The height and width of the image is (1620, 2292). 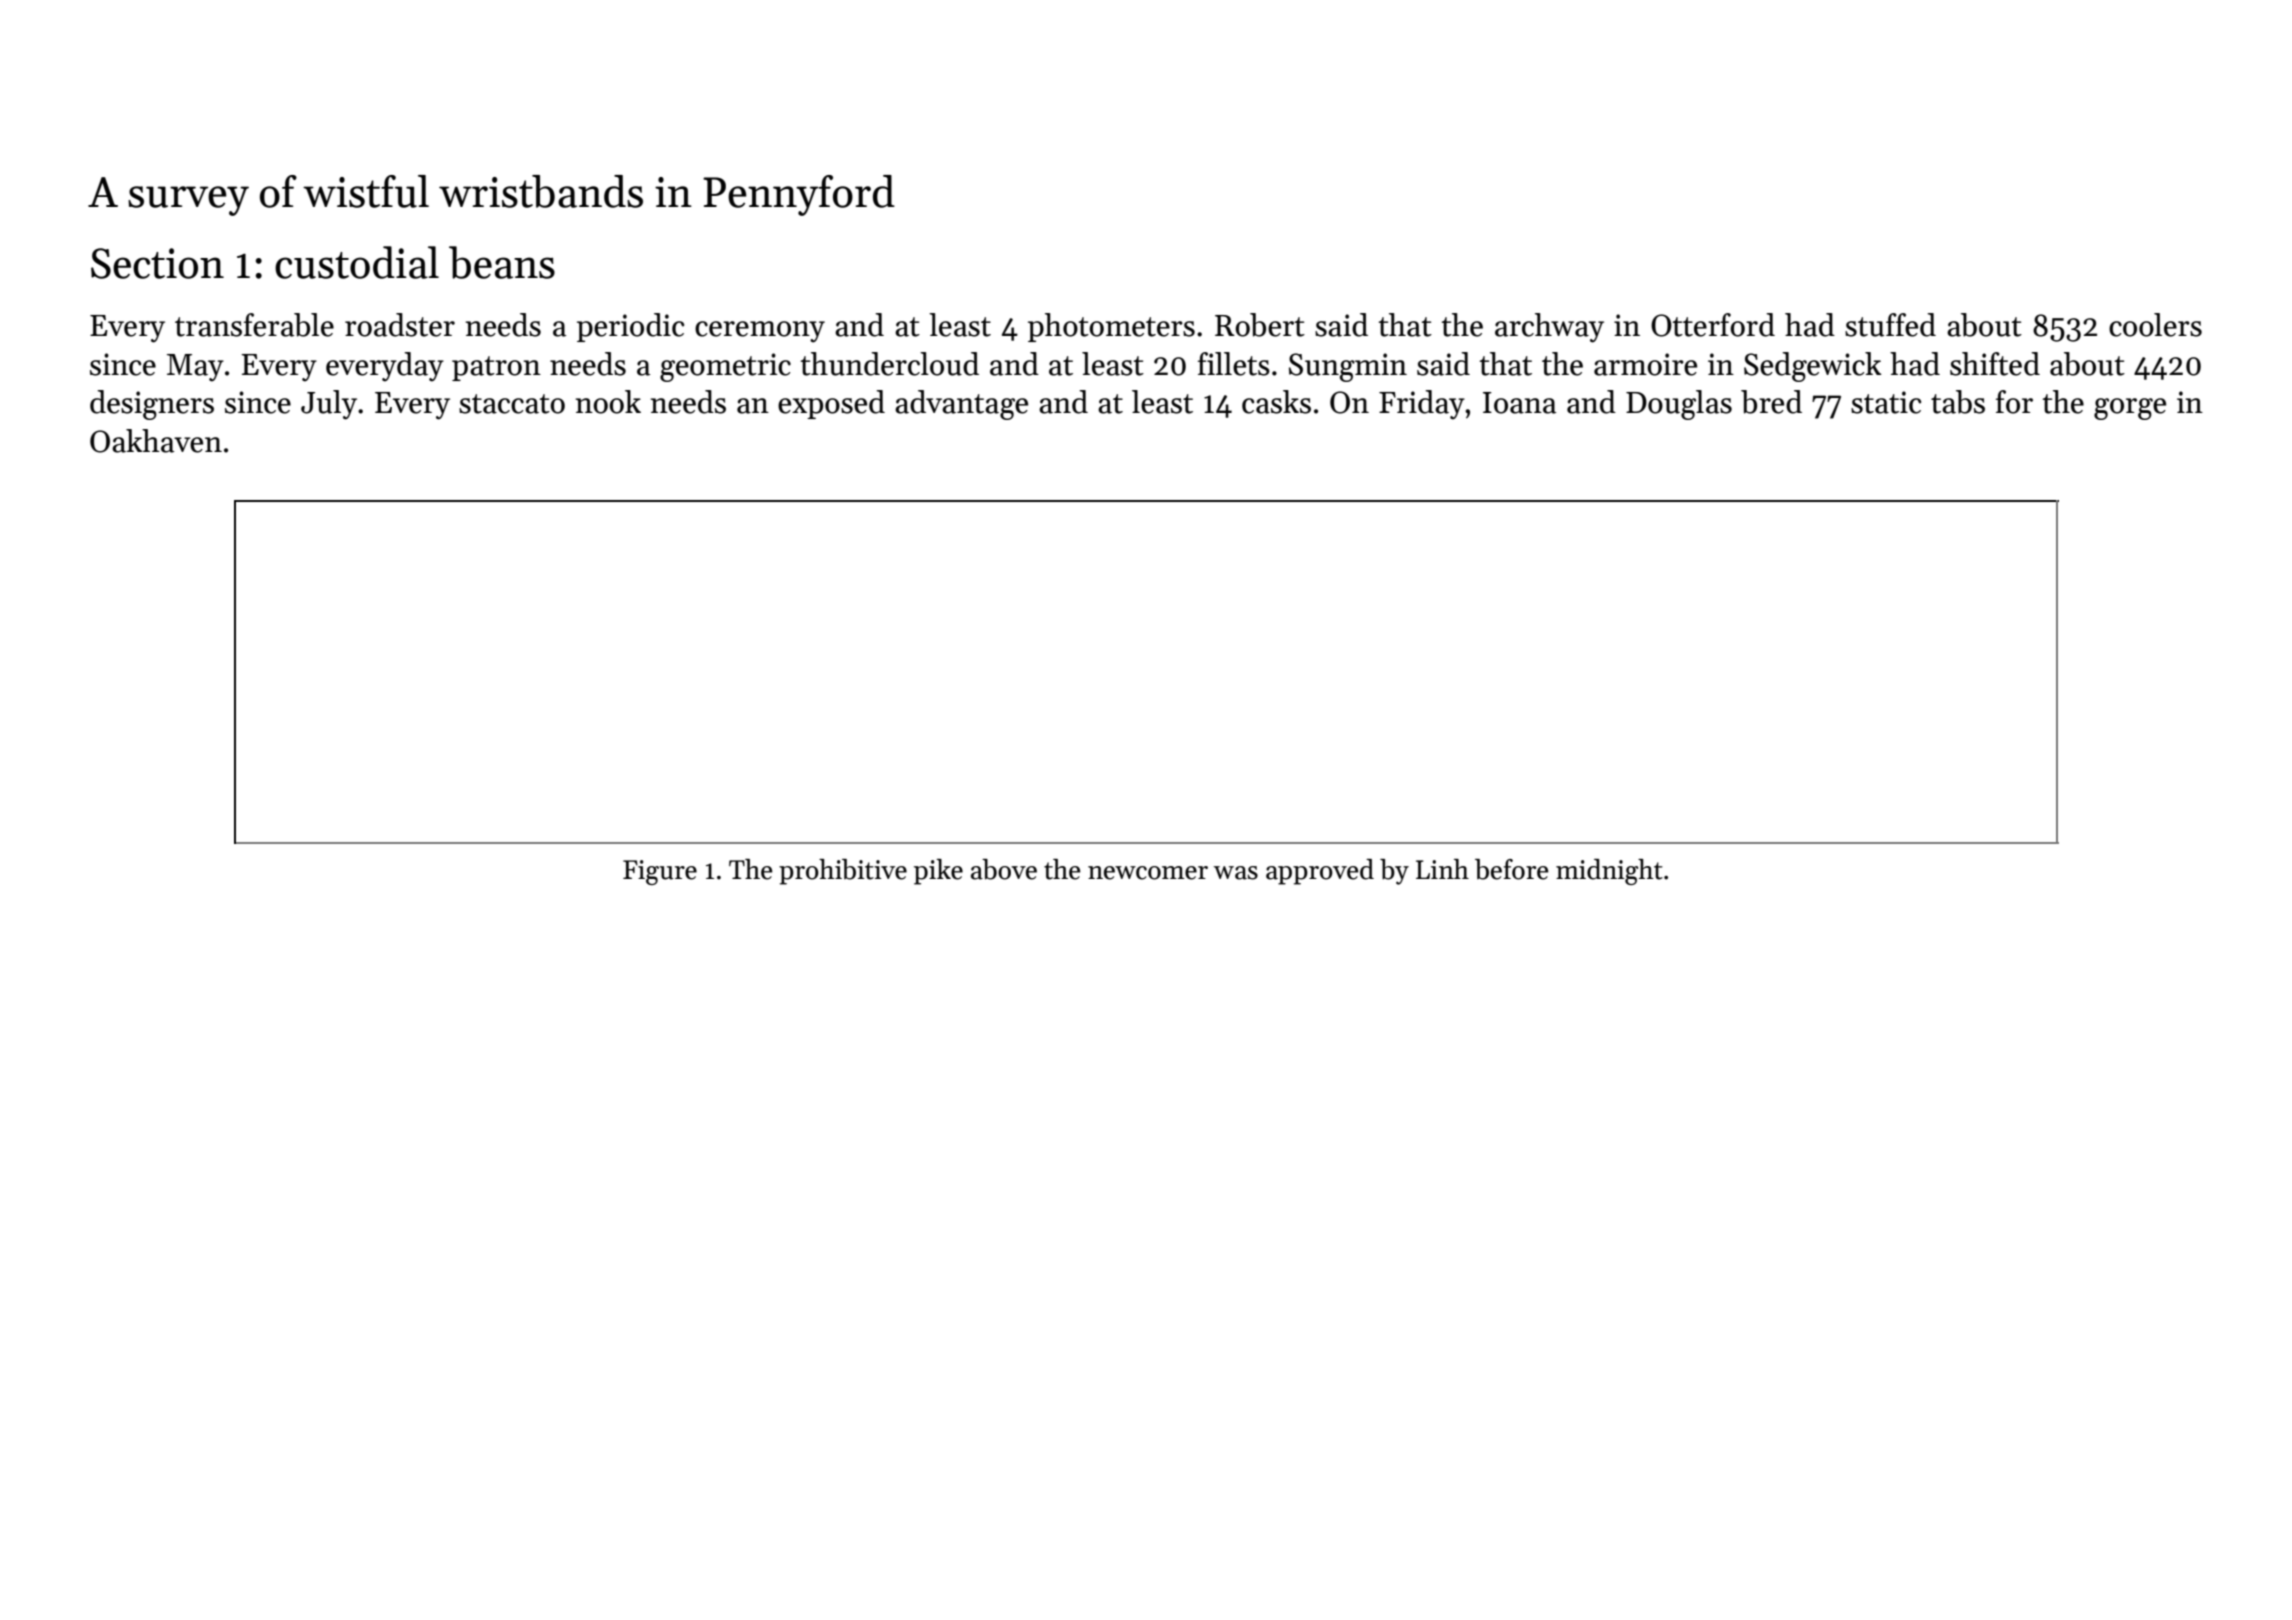 What do you see at coordinates (660, 872) in the image?
I see `Figure` at bounding box center [660, 872].
